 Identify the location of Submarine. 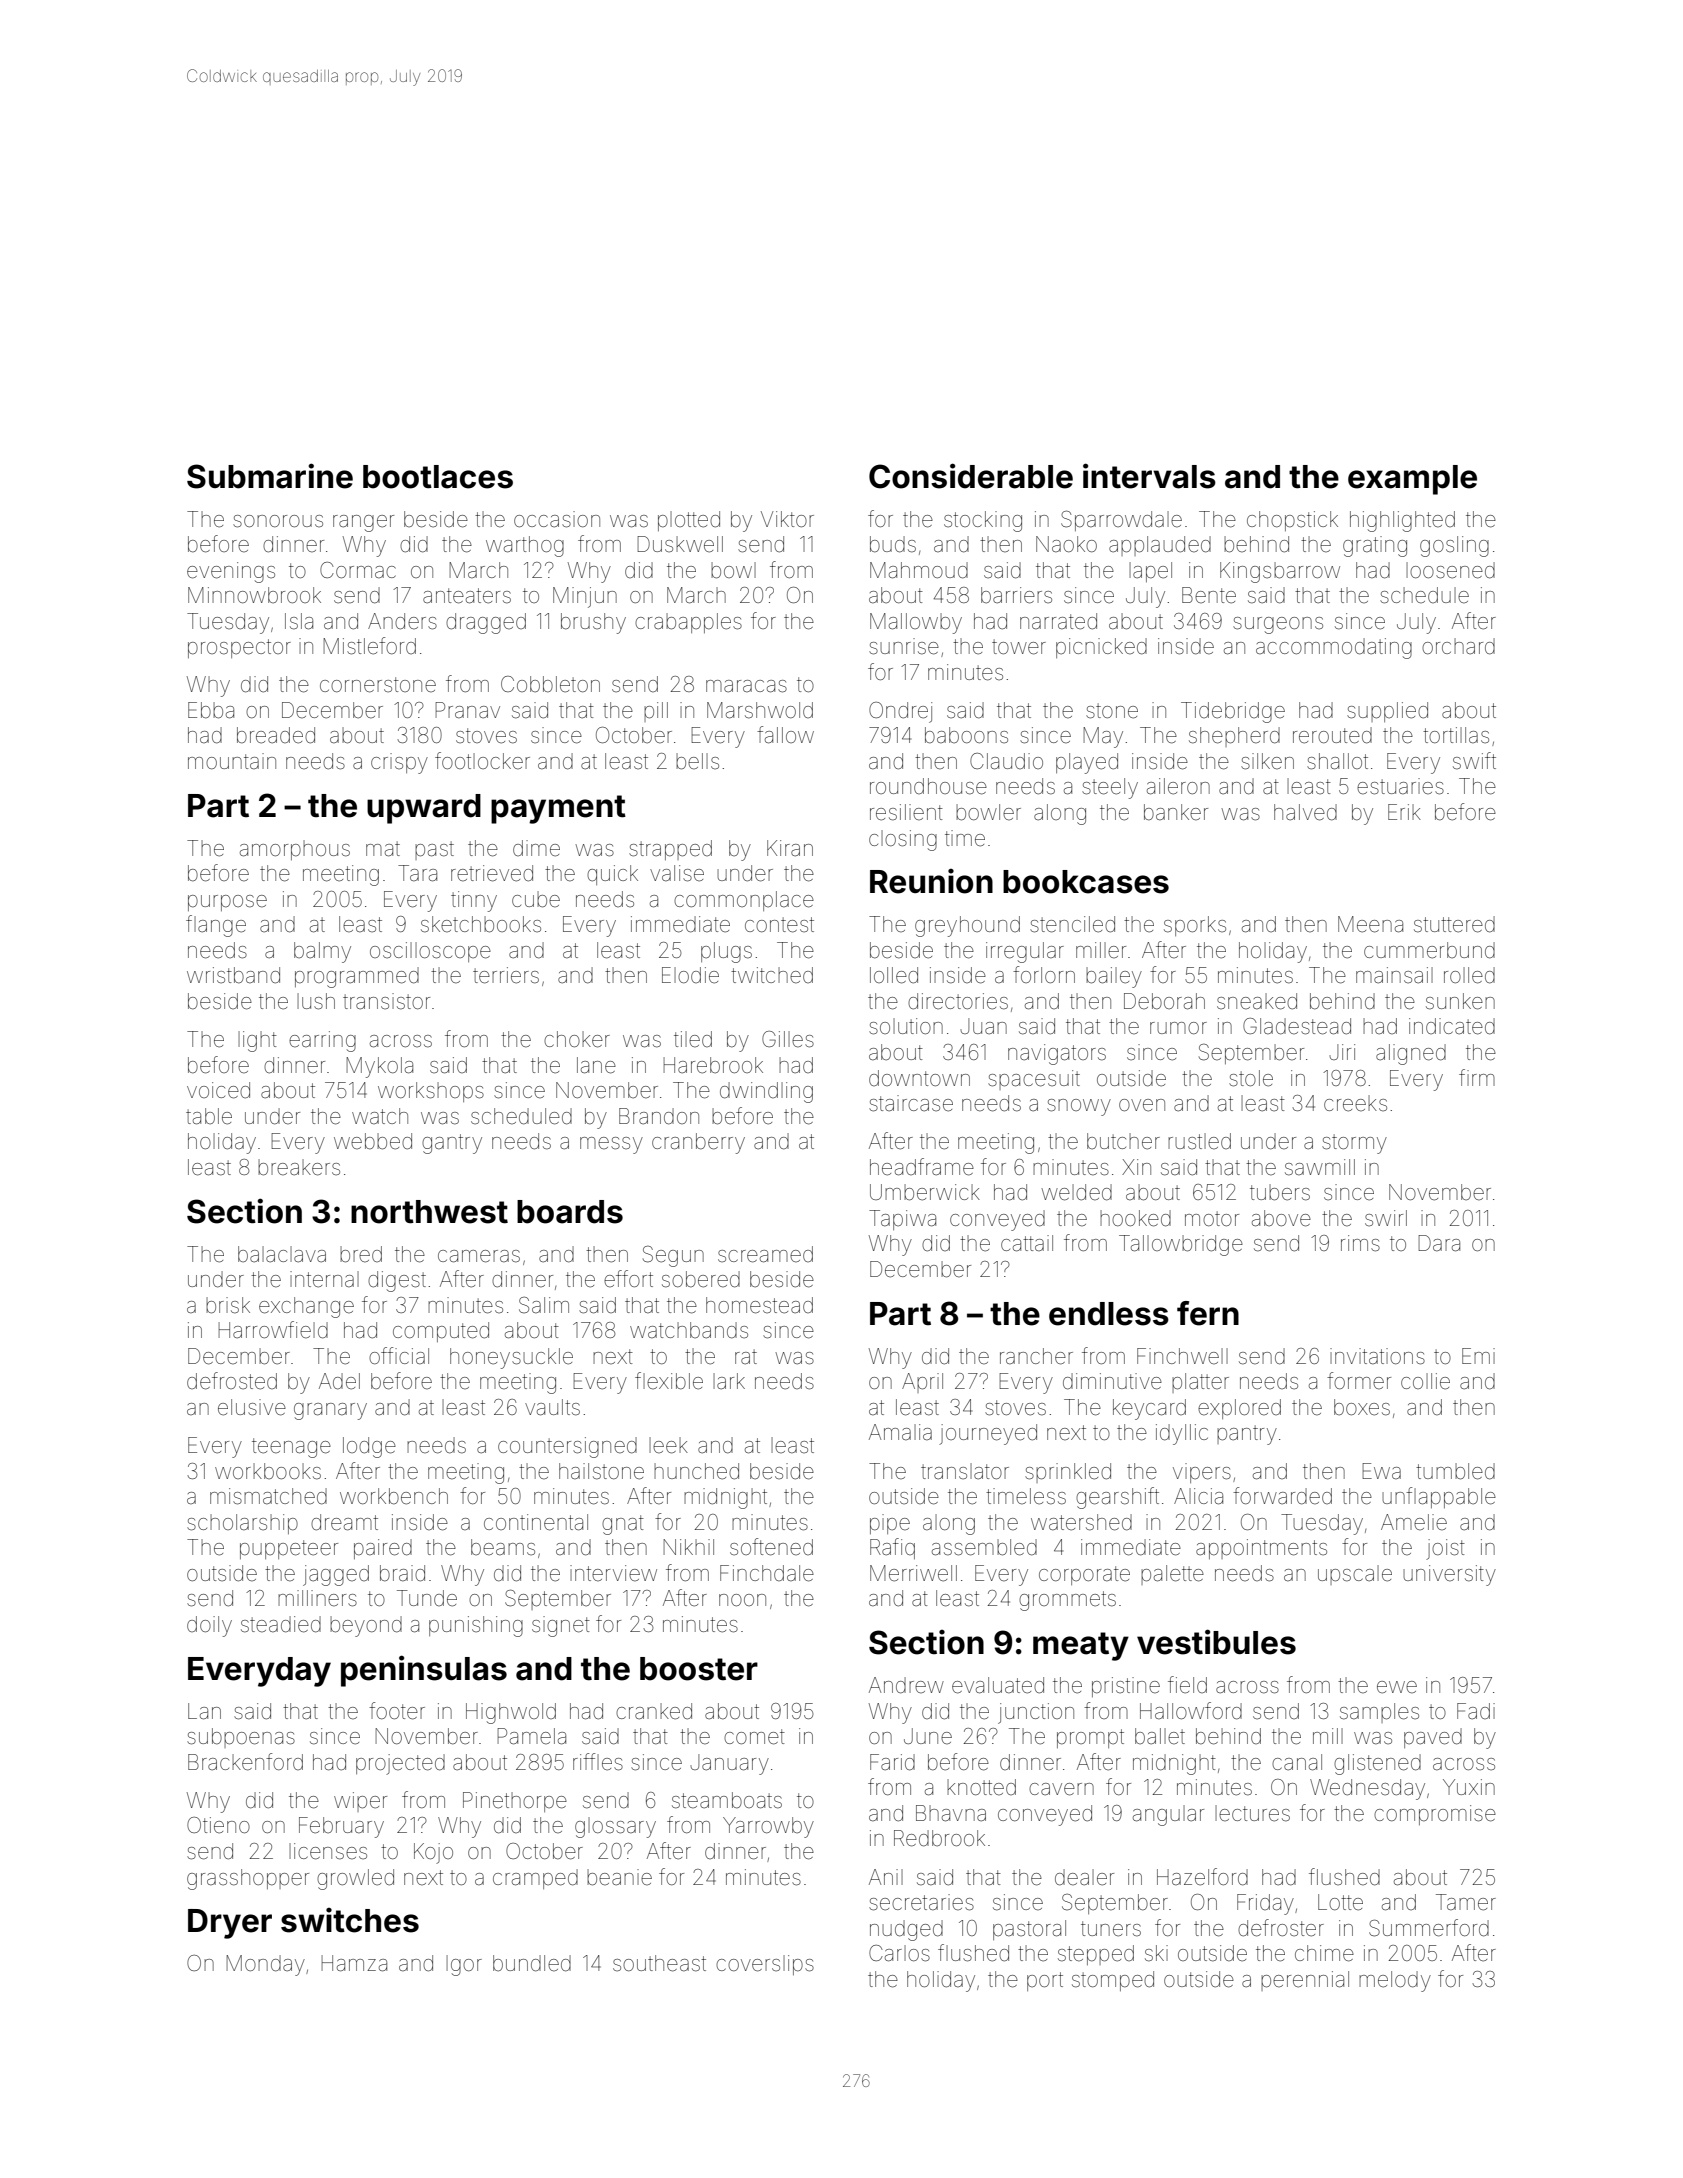
(270, 476).
